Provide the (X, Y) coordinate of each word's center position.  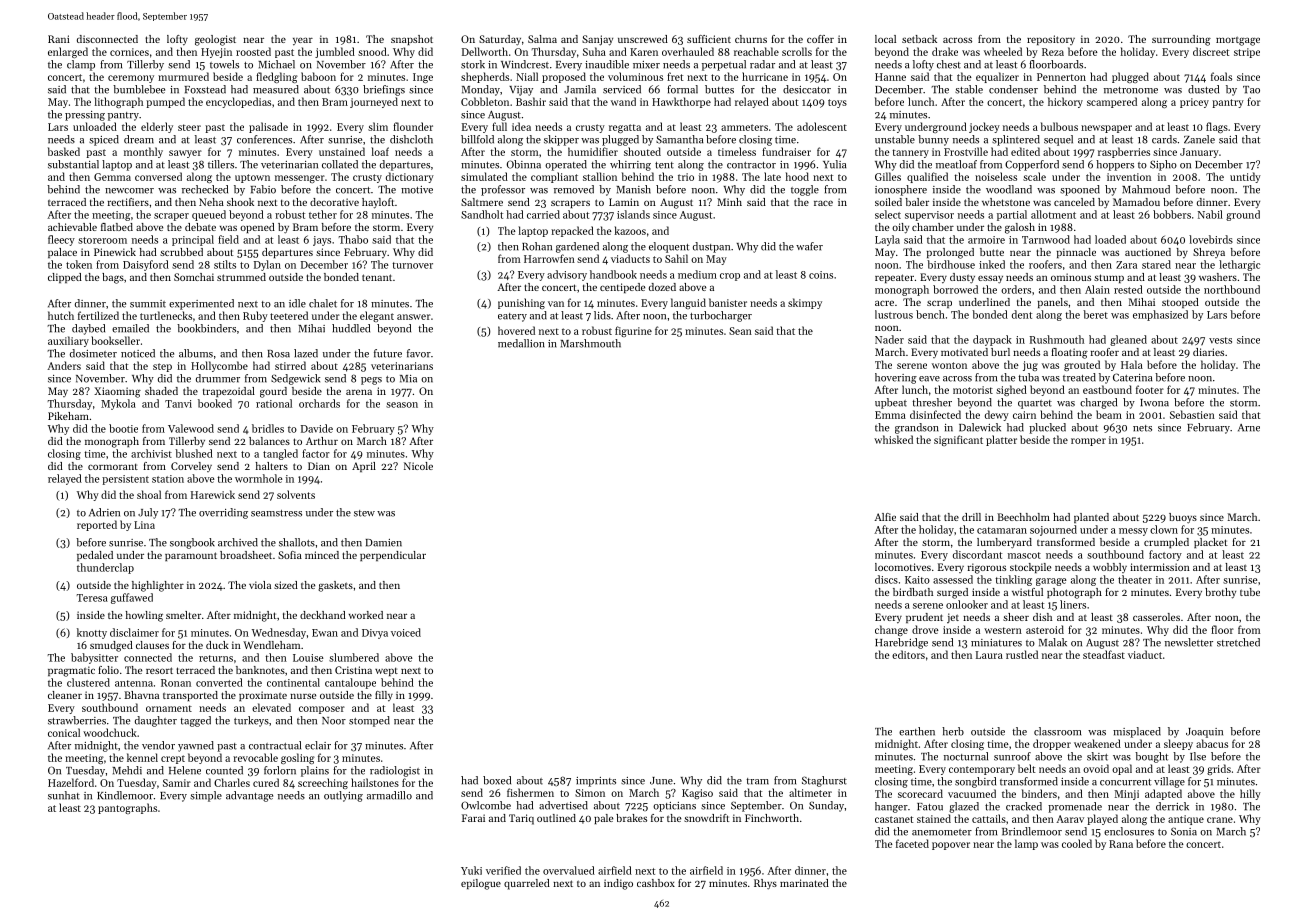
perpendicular (393, 556)
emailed (130, 328)
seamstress (276, 513)
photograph (1074, 593)
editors (908, 654)
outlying (343, 796)
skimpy (805, 303)
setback (919, 39)
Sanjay (597, 40)
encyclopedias (238, 102)
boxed (497, 780)
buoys (1183, 518)
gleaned (1128, 340)
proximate (263, 696)
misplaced (1137, 732)
